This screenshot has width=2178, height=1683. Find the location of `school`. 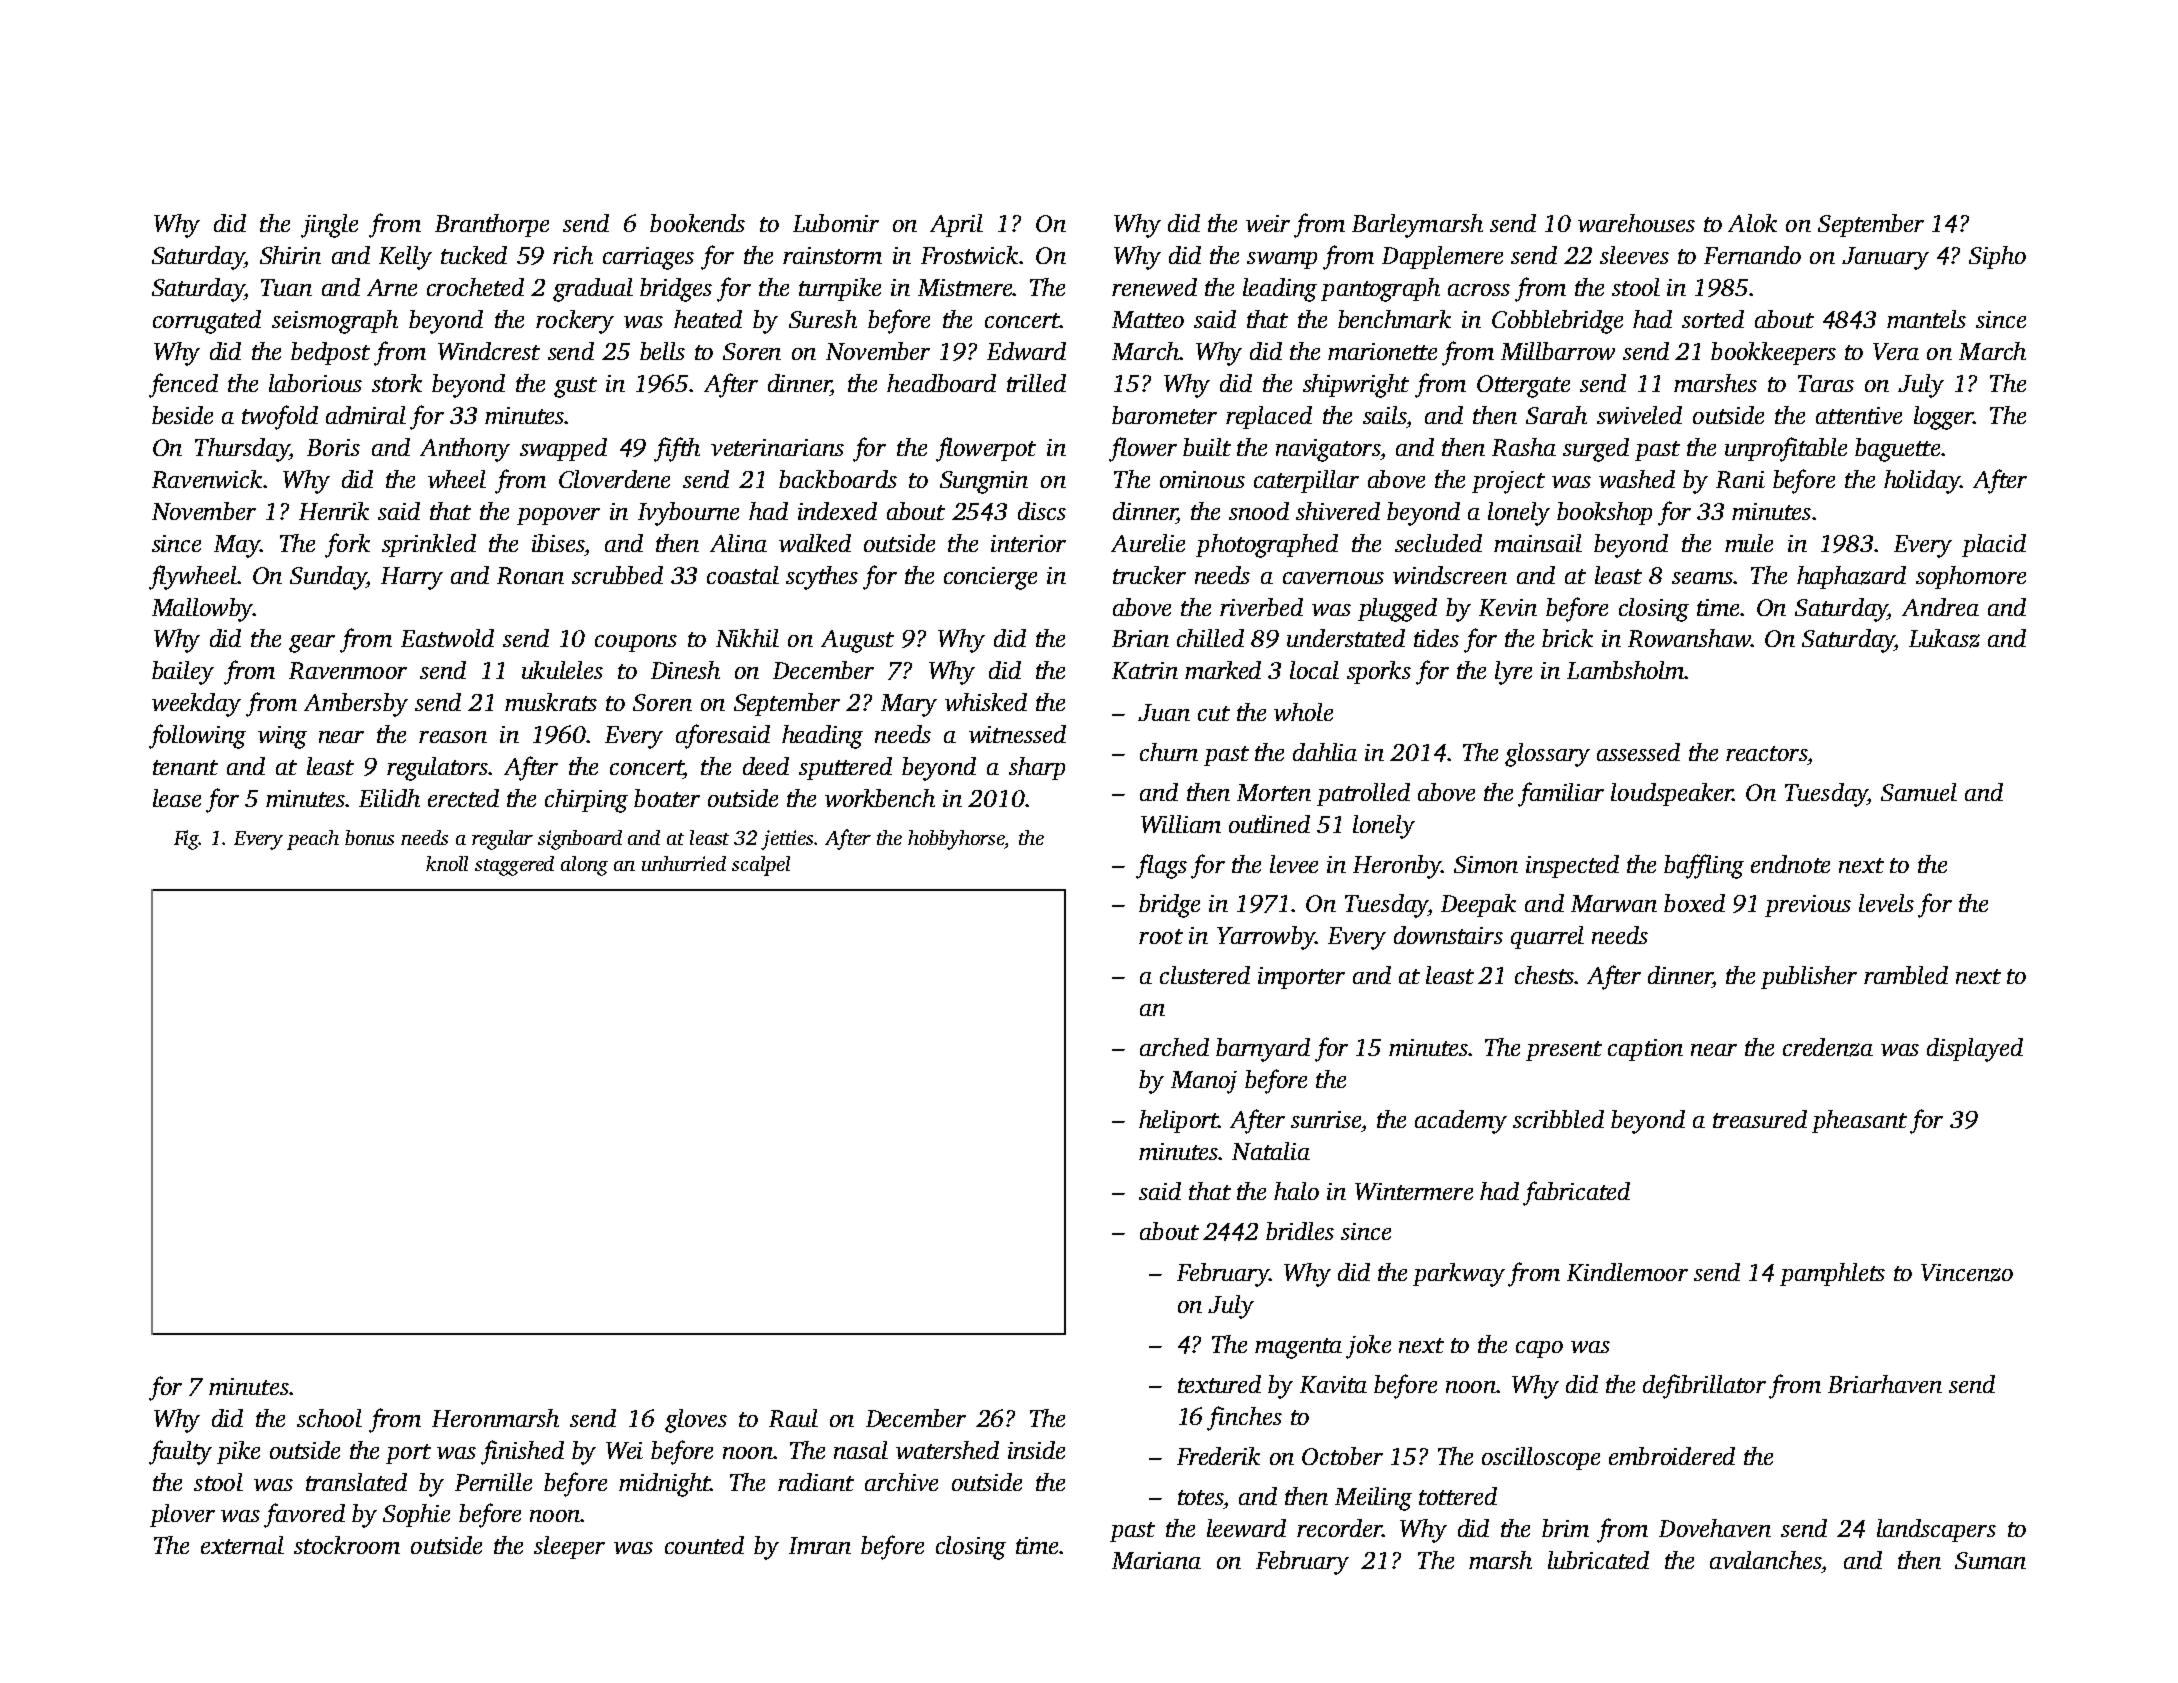

school is located at coordinates (329, 1418).
